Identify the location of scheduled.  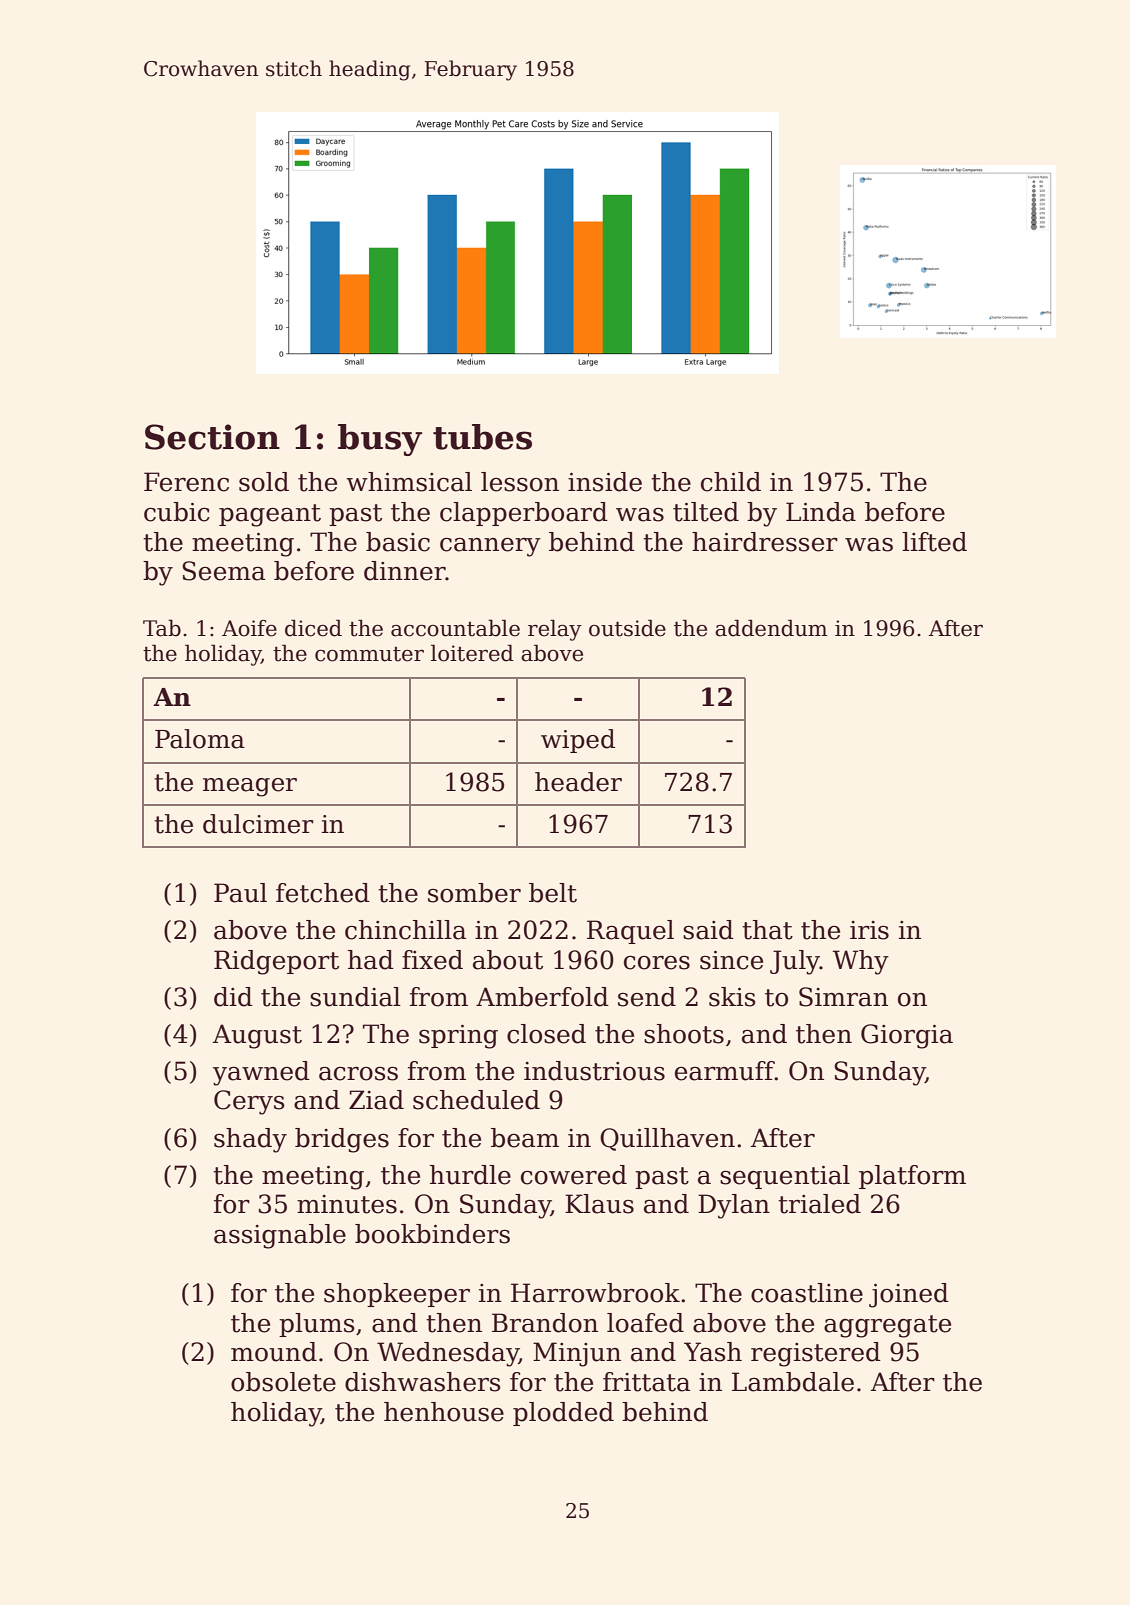
(476, 1100).
